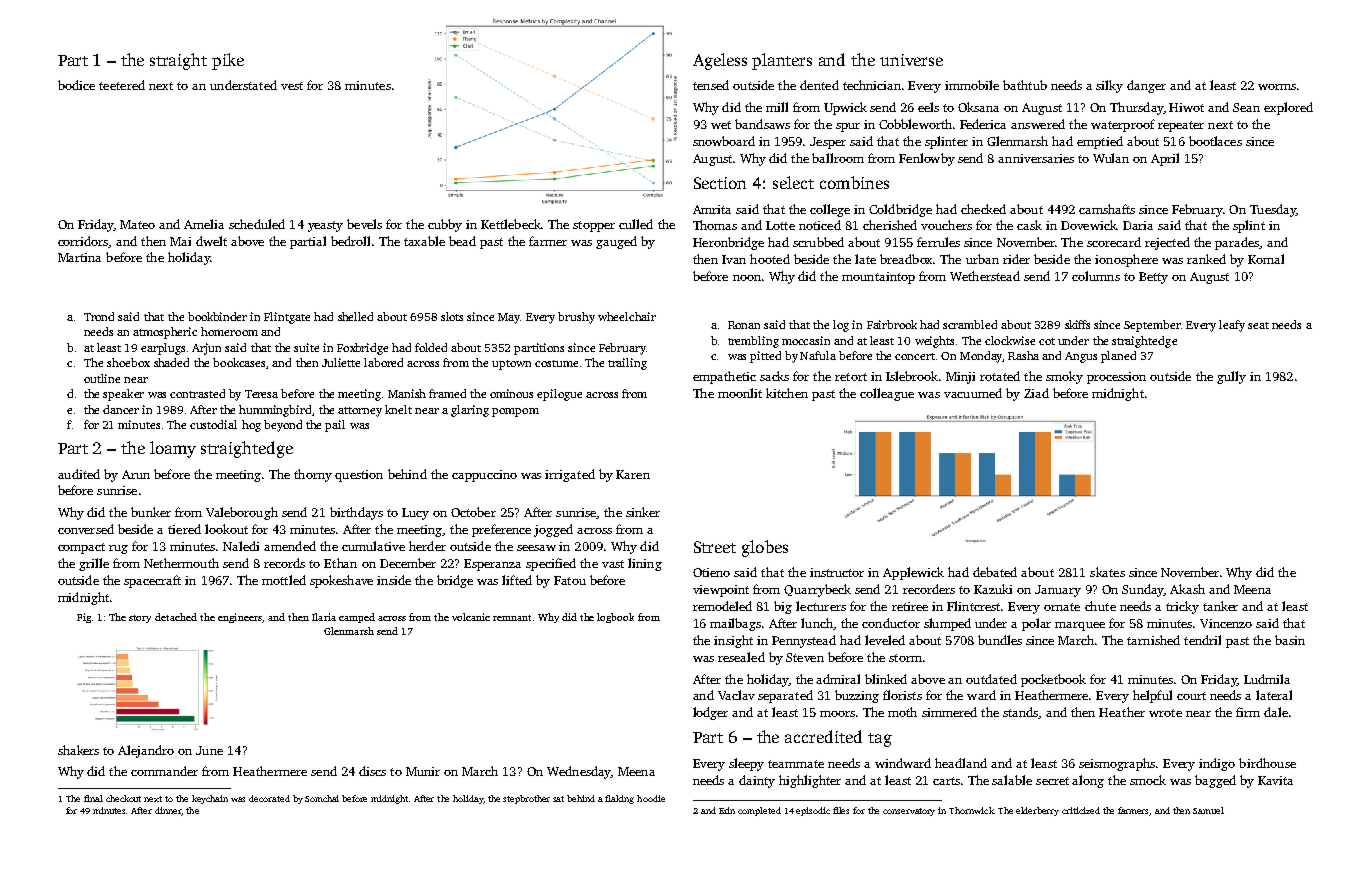 The image size is (1372, 887). I want to click on dinner, so click(168, 810).
